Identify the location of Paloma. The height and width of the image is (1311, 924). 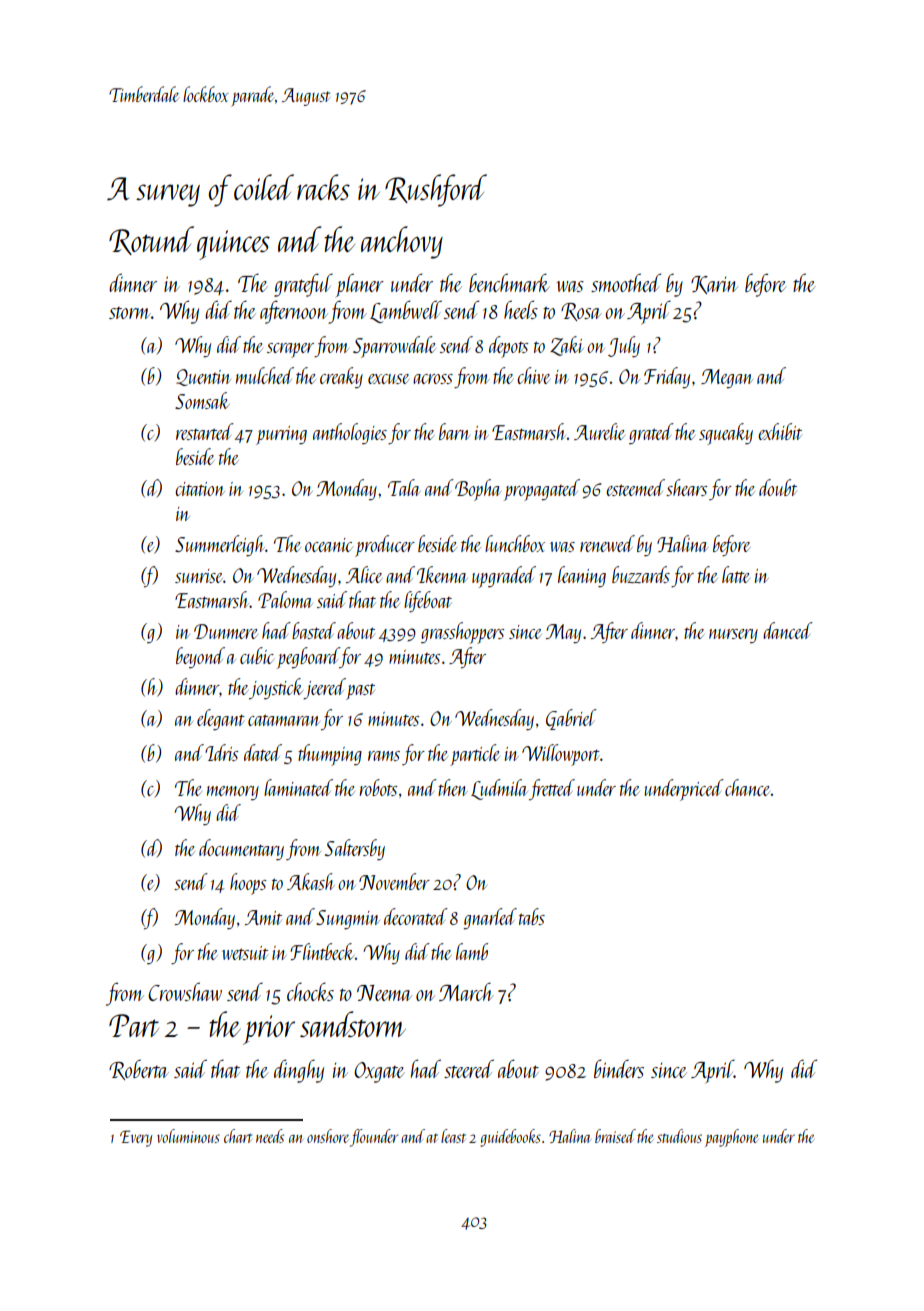
(285, 599).
